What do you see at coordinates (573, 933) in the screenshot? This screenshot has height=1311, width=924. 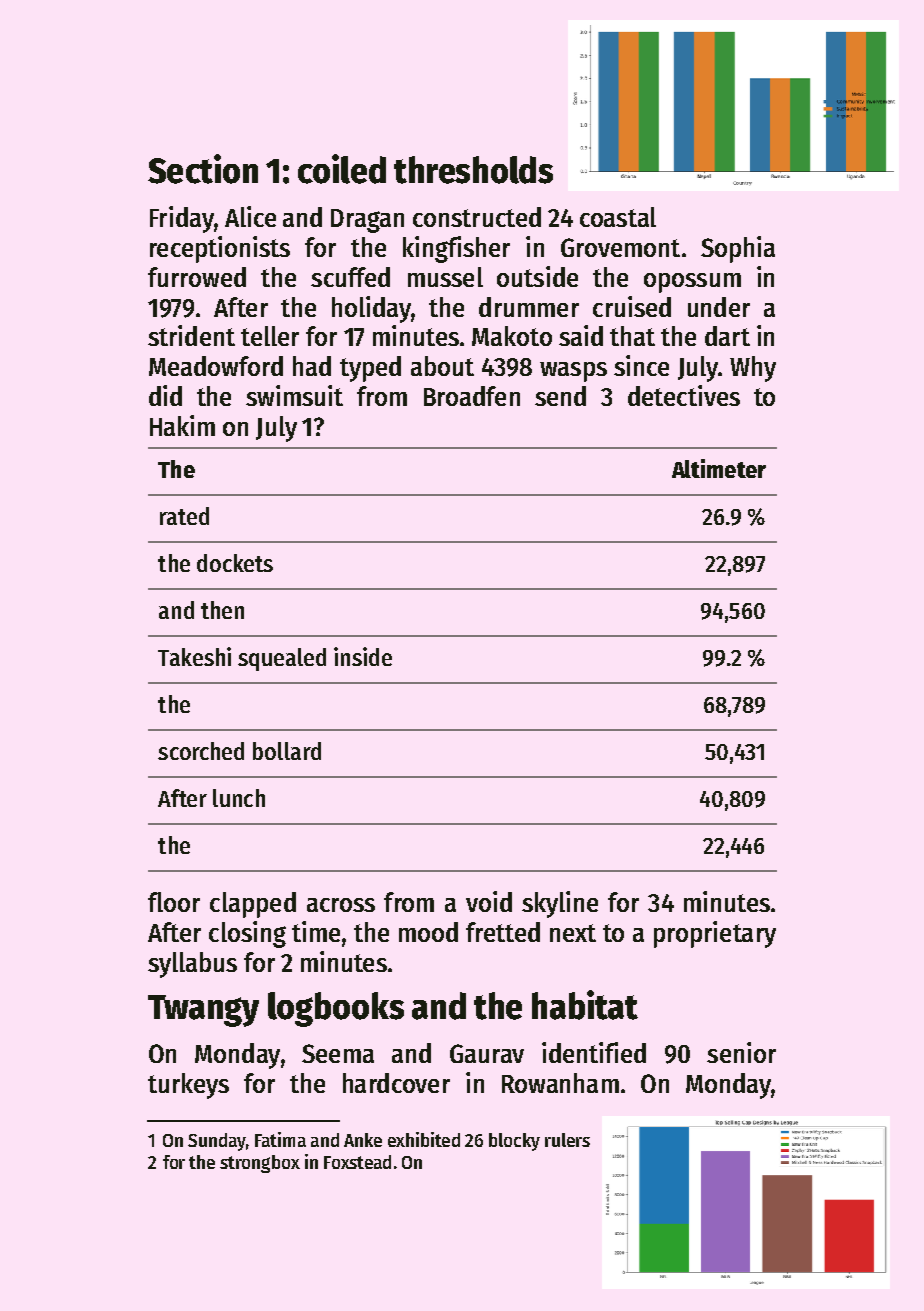 I see `next` at bounding box center [573, 933].
